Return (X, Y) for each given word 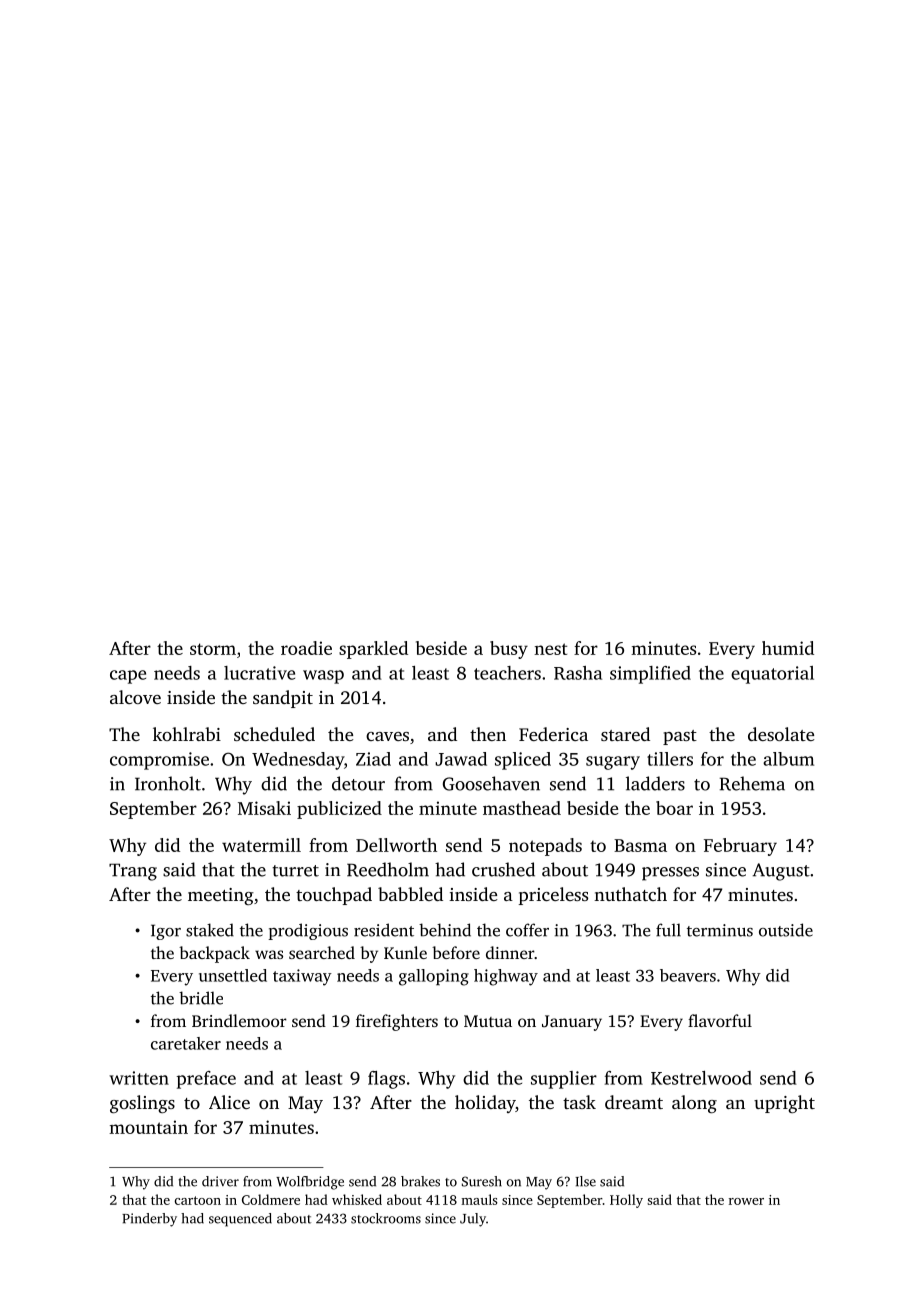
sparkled (373, 650)
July (473, 1220)
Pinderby (149, 1220)
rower (746, 1201)
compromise (159, 761)
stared (625, 734)
